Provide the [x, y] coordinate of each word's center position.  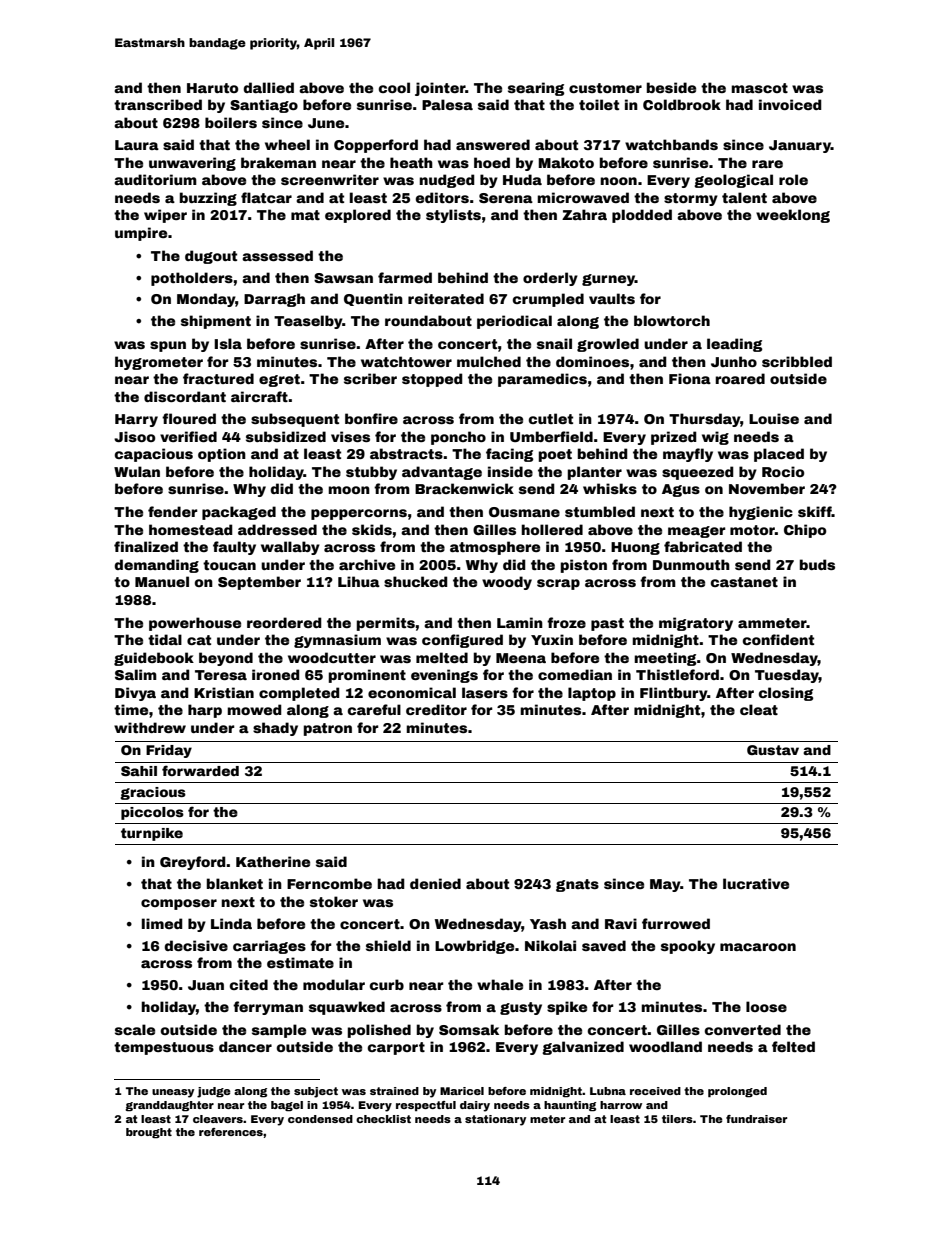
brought [149, 1133]
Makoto [566, 162]
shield [388, 945]
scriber [370, 378]
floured [189, 418]
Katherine [273, 861]
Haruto [212, 88]
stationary [495, 1120]
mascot [759, 88]
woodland [665, 1046]
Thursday [705, 420]
